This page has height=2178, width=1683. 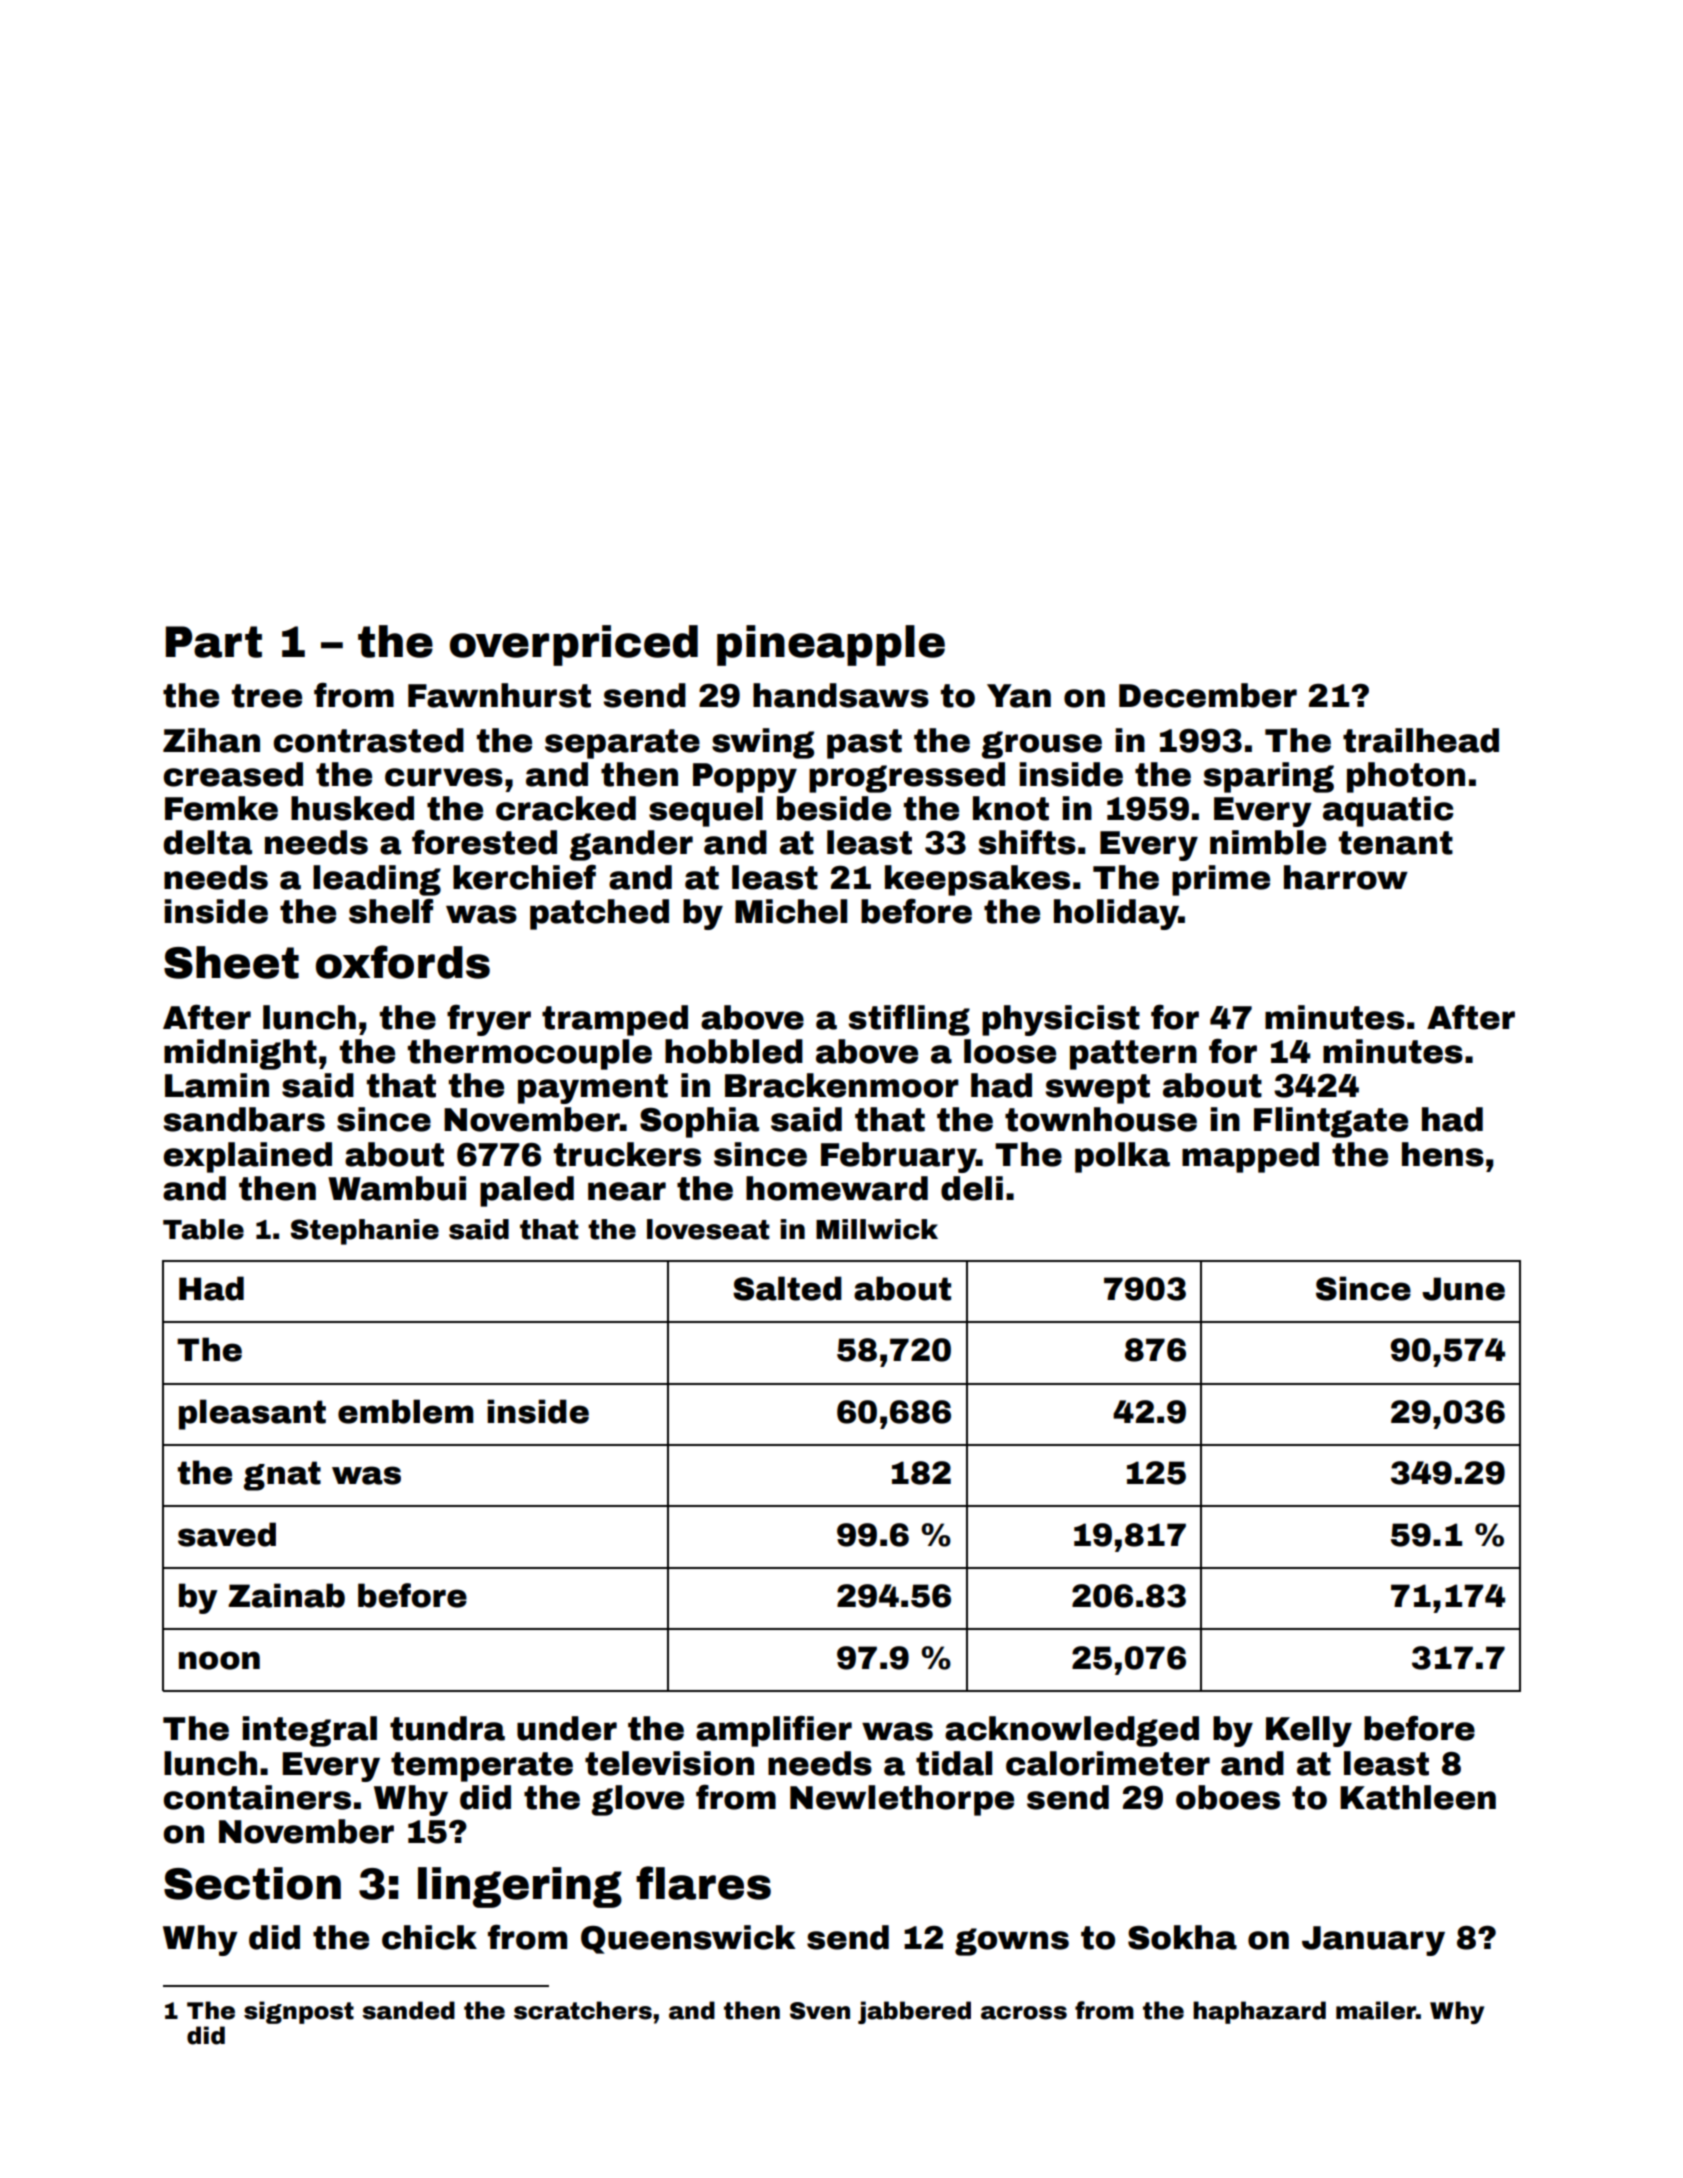 What do you see at coordinates (221, 808) in the page?
I see `Femke` at bounding box center [221, 808].
